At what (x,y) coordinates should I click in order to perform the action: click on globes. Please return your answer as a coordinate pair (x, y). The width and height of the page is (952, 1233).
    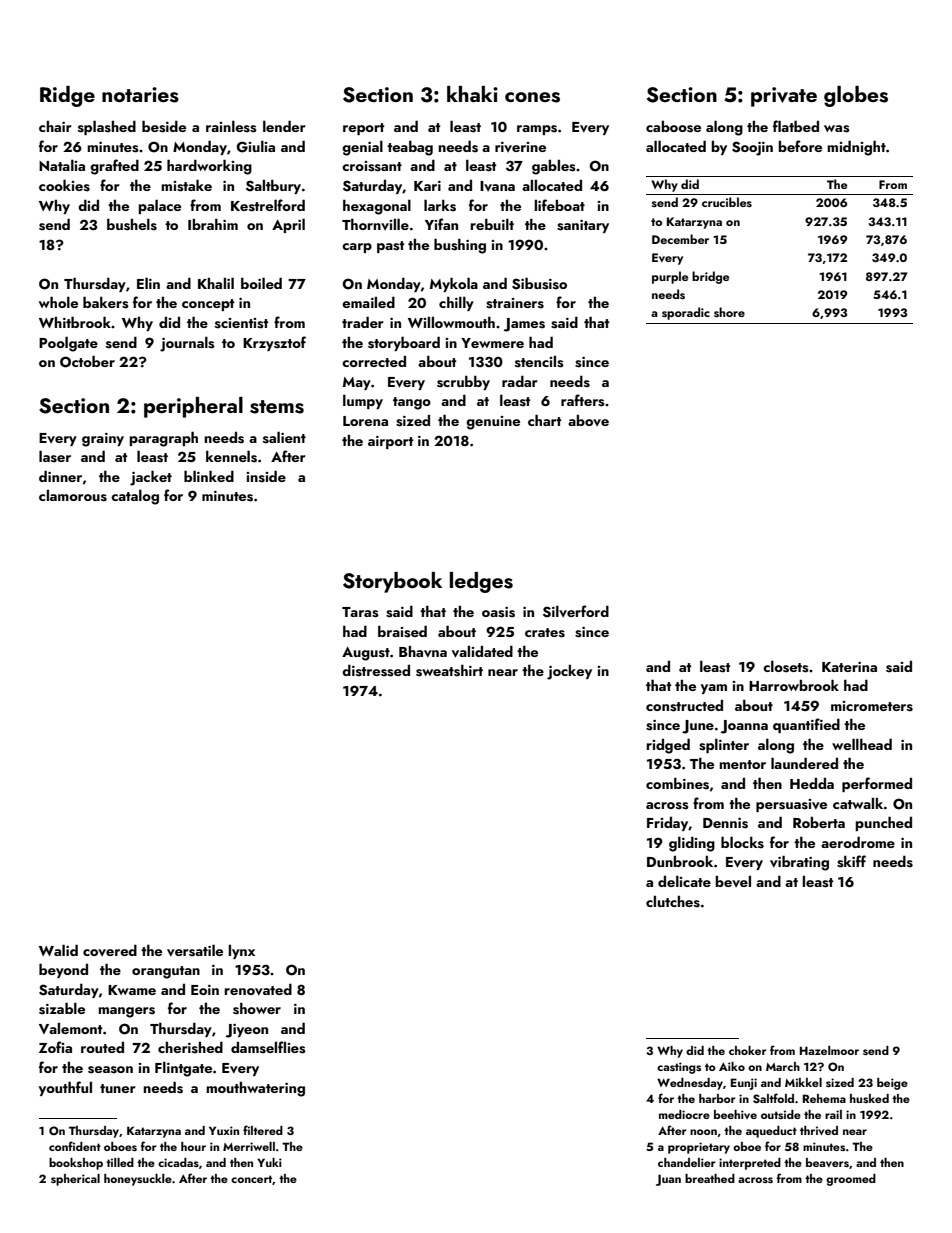
    Looking at the image, I should click on (856, 96).
